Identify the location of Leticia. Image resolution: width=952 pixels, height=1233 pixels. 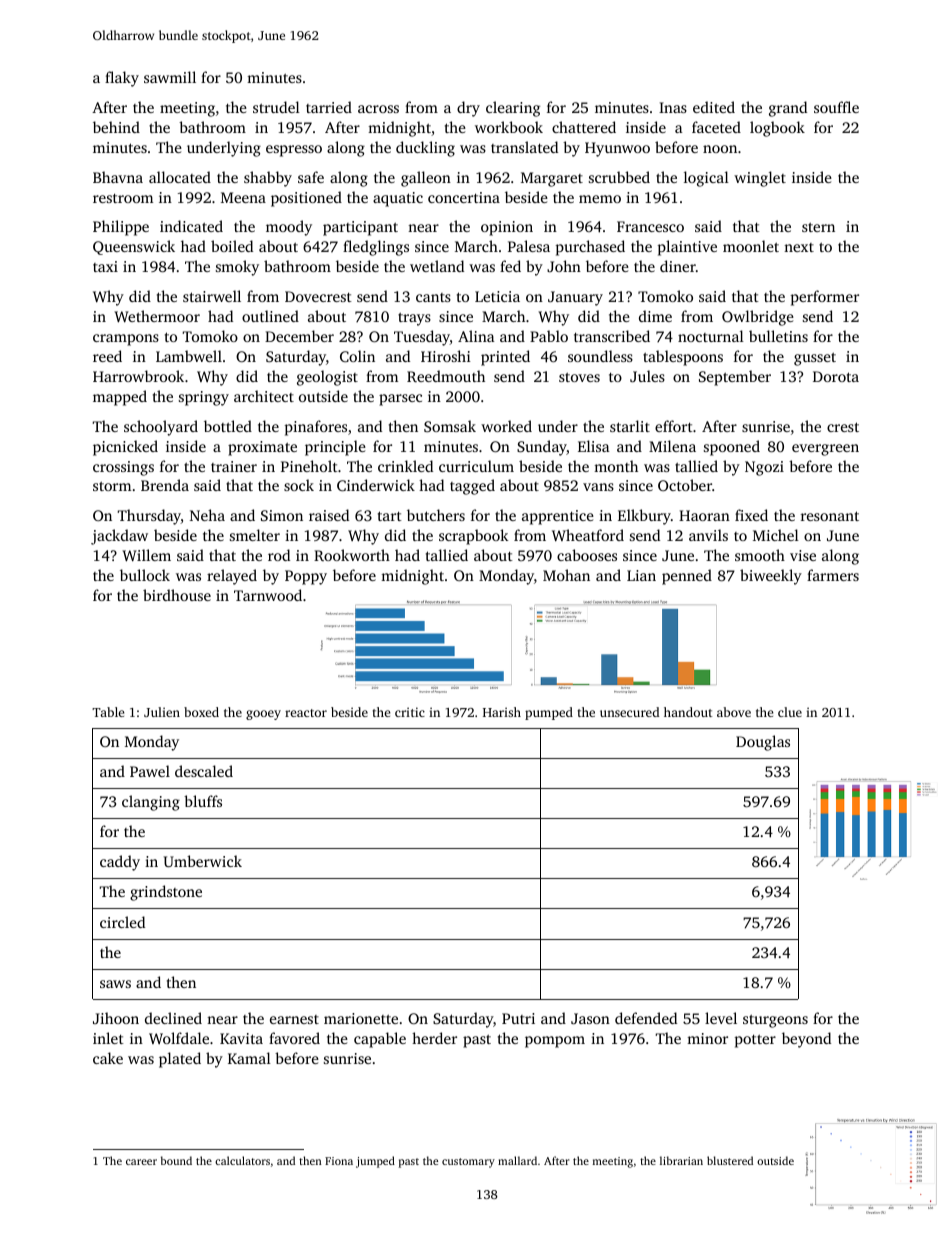
(497, 296).
